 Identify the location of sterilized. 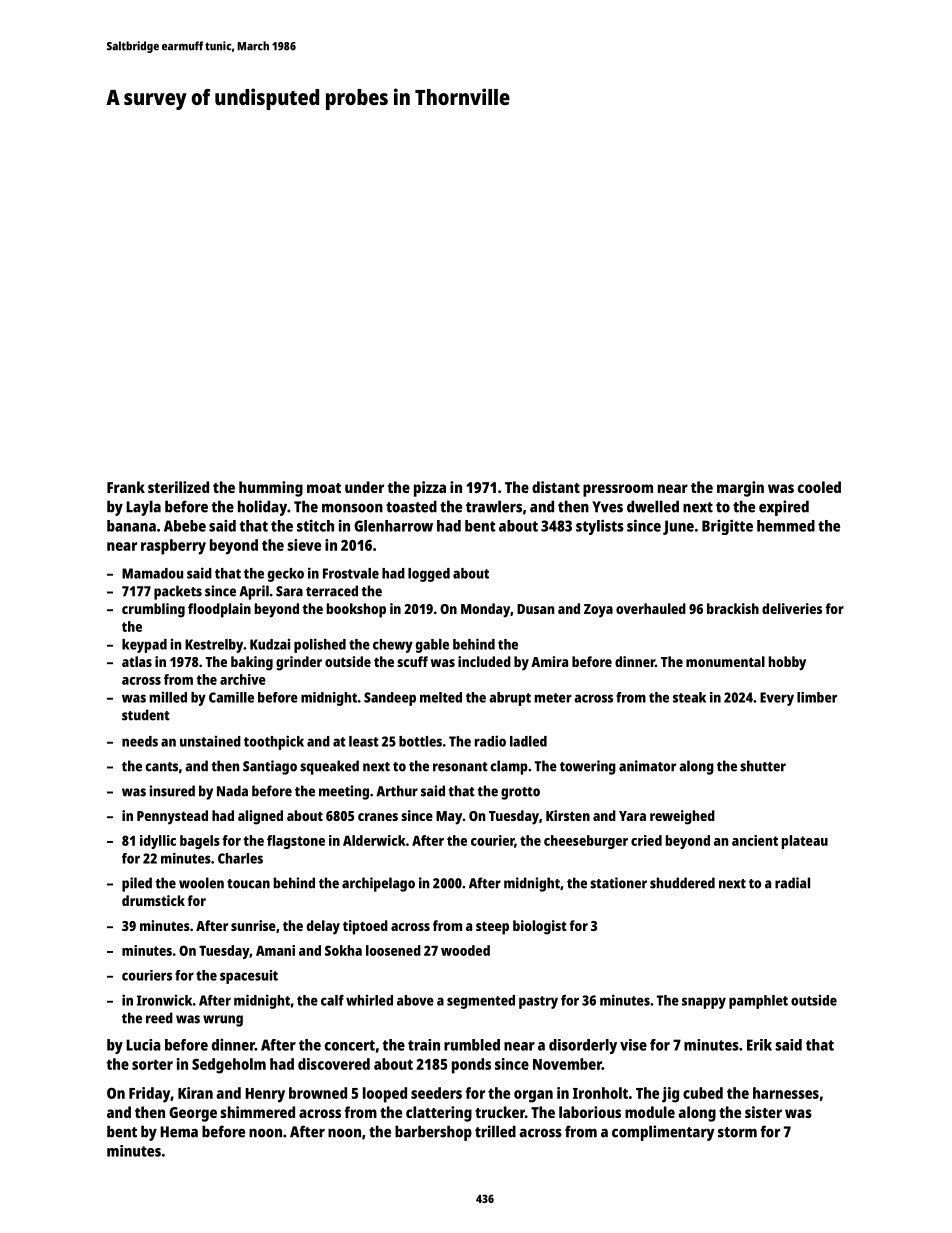
(178, 487).
